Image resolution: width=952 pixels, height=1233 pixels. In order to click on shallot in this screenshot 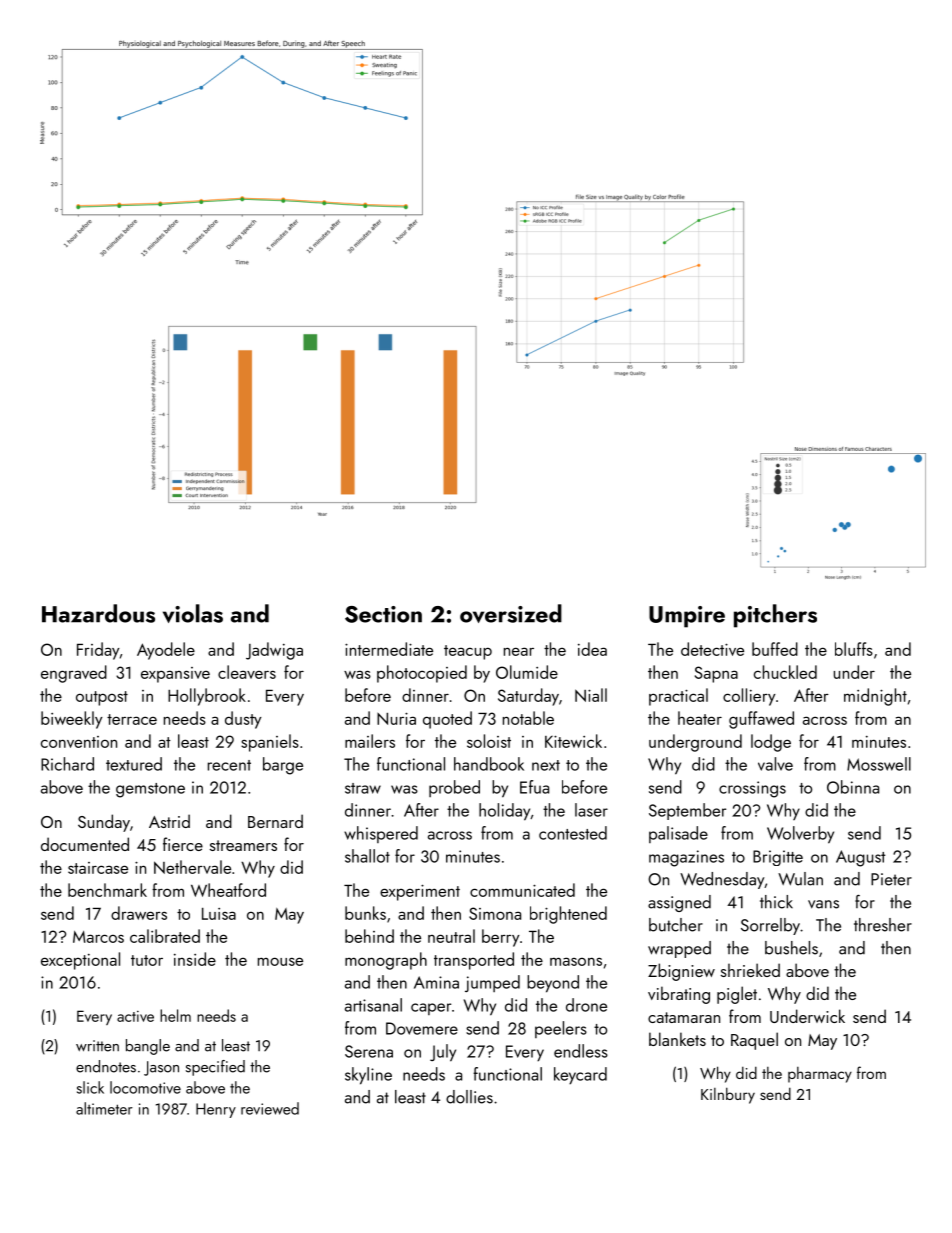, I will do `click(367, 856)`.
